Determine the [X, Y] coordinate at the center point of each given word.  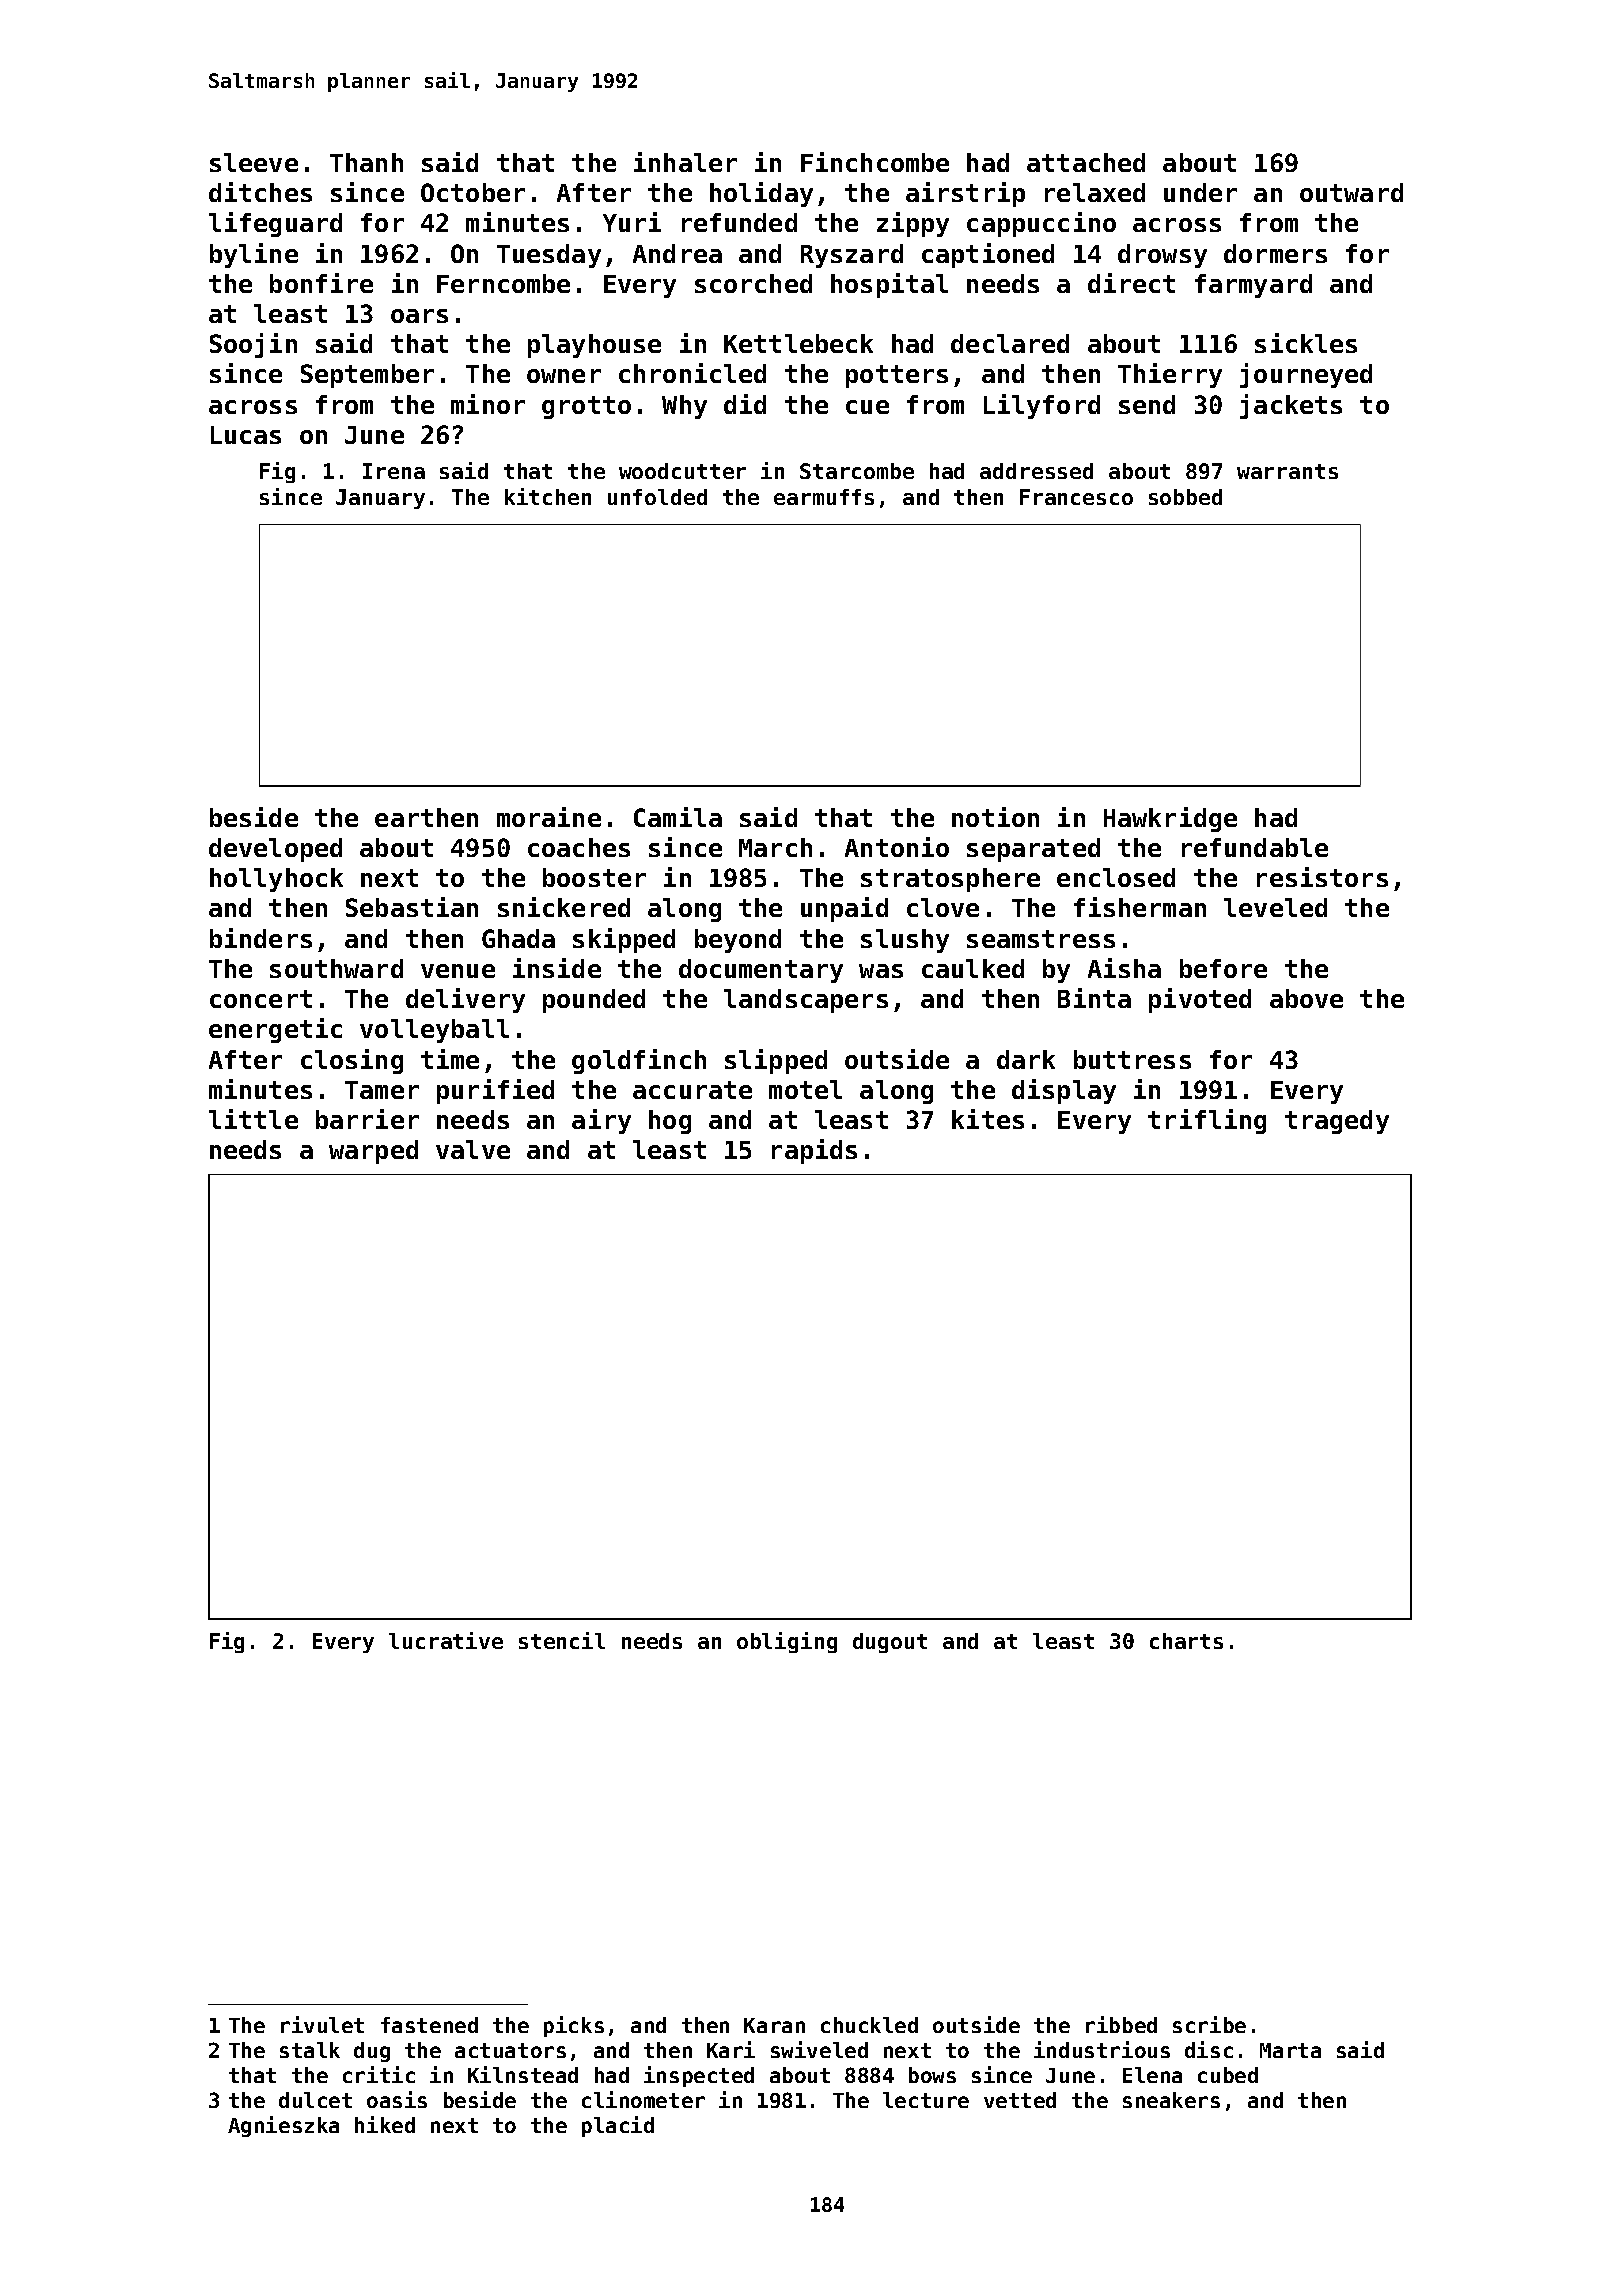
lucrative [446, 1640]
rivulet [322, 2024]
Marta [1290, 2050]
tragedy [1337, 1122]
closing [352, 1061]
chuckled [869, 2025]
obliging [787, 1642]
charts [1186, 1641]
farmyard [1253, 286]
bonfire [321, 283]
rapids [814, 1151]
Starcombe [857, 471]
